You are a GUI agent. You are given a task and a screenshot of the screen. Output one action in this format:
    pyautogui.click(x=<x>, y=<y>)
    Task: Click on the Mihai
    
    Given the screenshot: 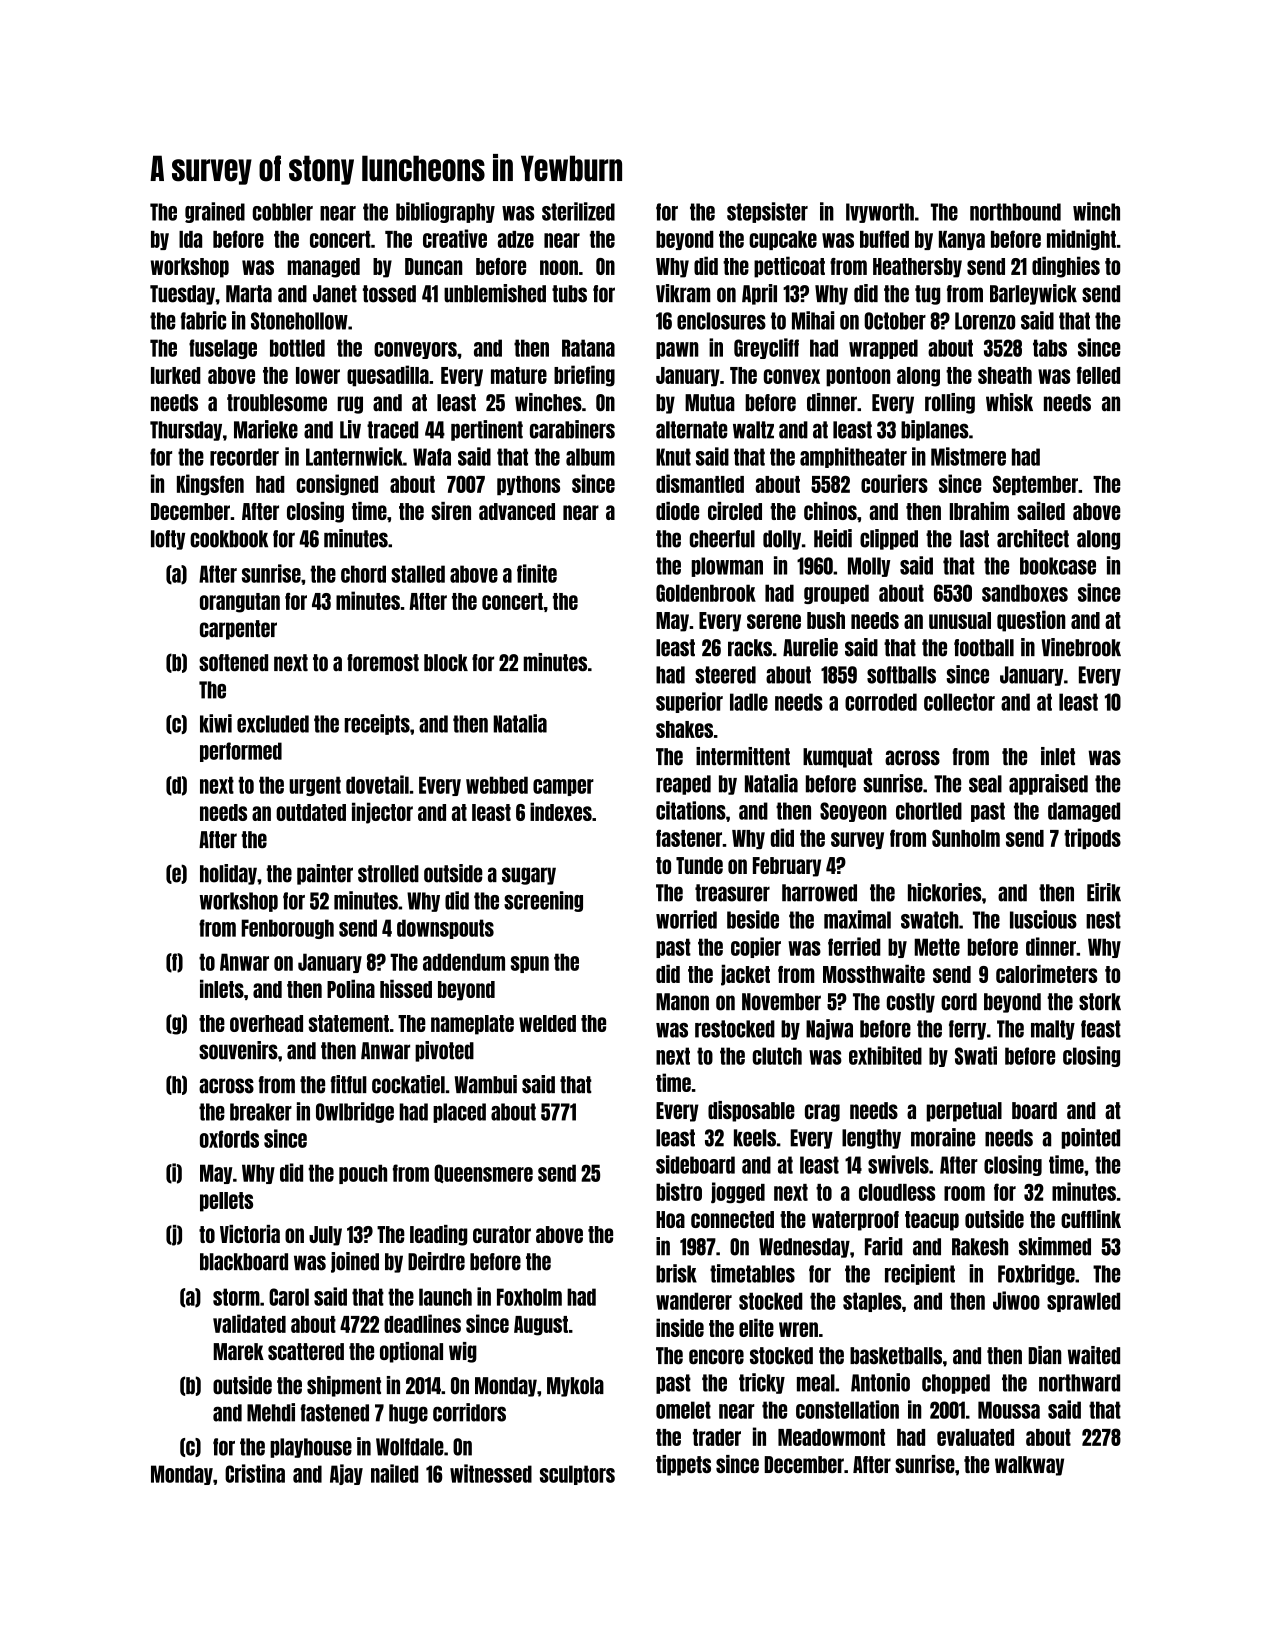 What is the action you would take?
    pyautogui.click(x=813, y=320)
